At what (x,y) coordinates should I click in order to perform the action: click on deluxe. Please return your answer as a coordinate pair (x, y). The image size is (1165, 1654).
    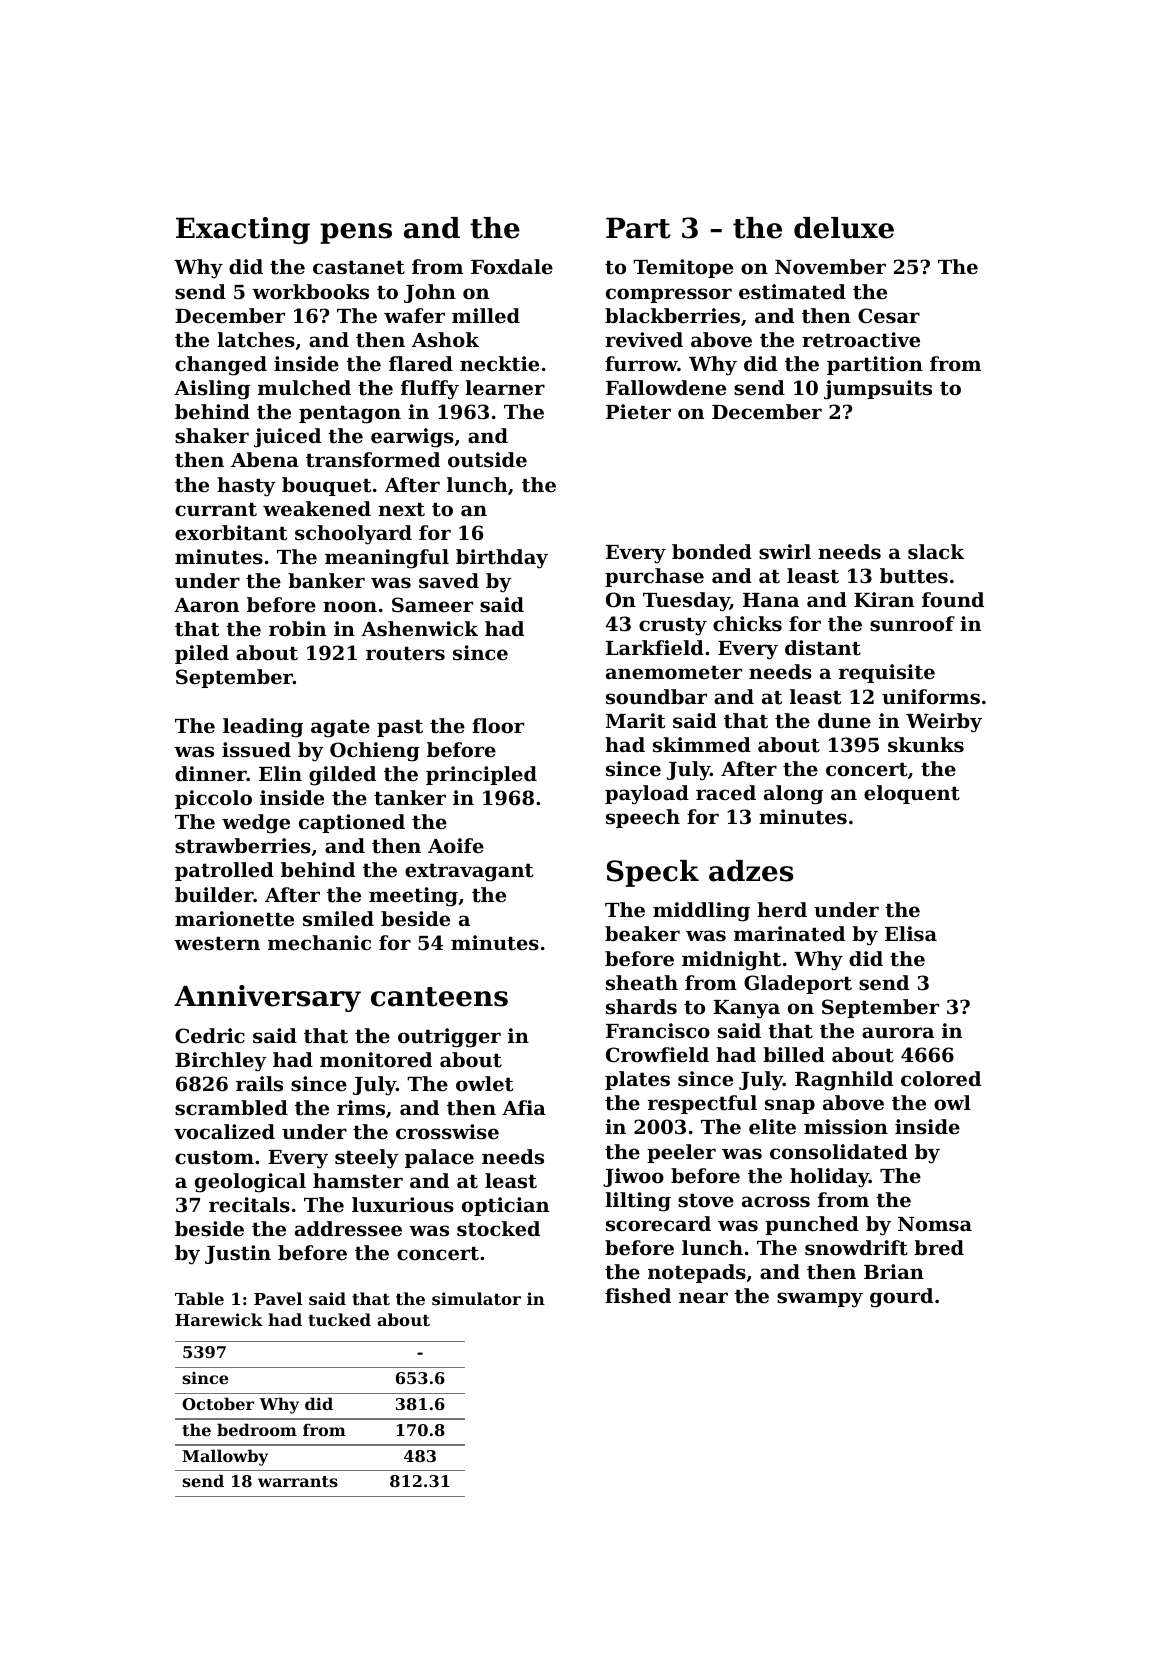
    Looking at the image, I should click on (844, 228).
